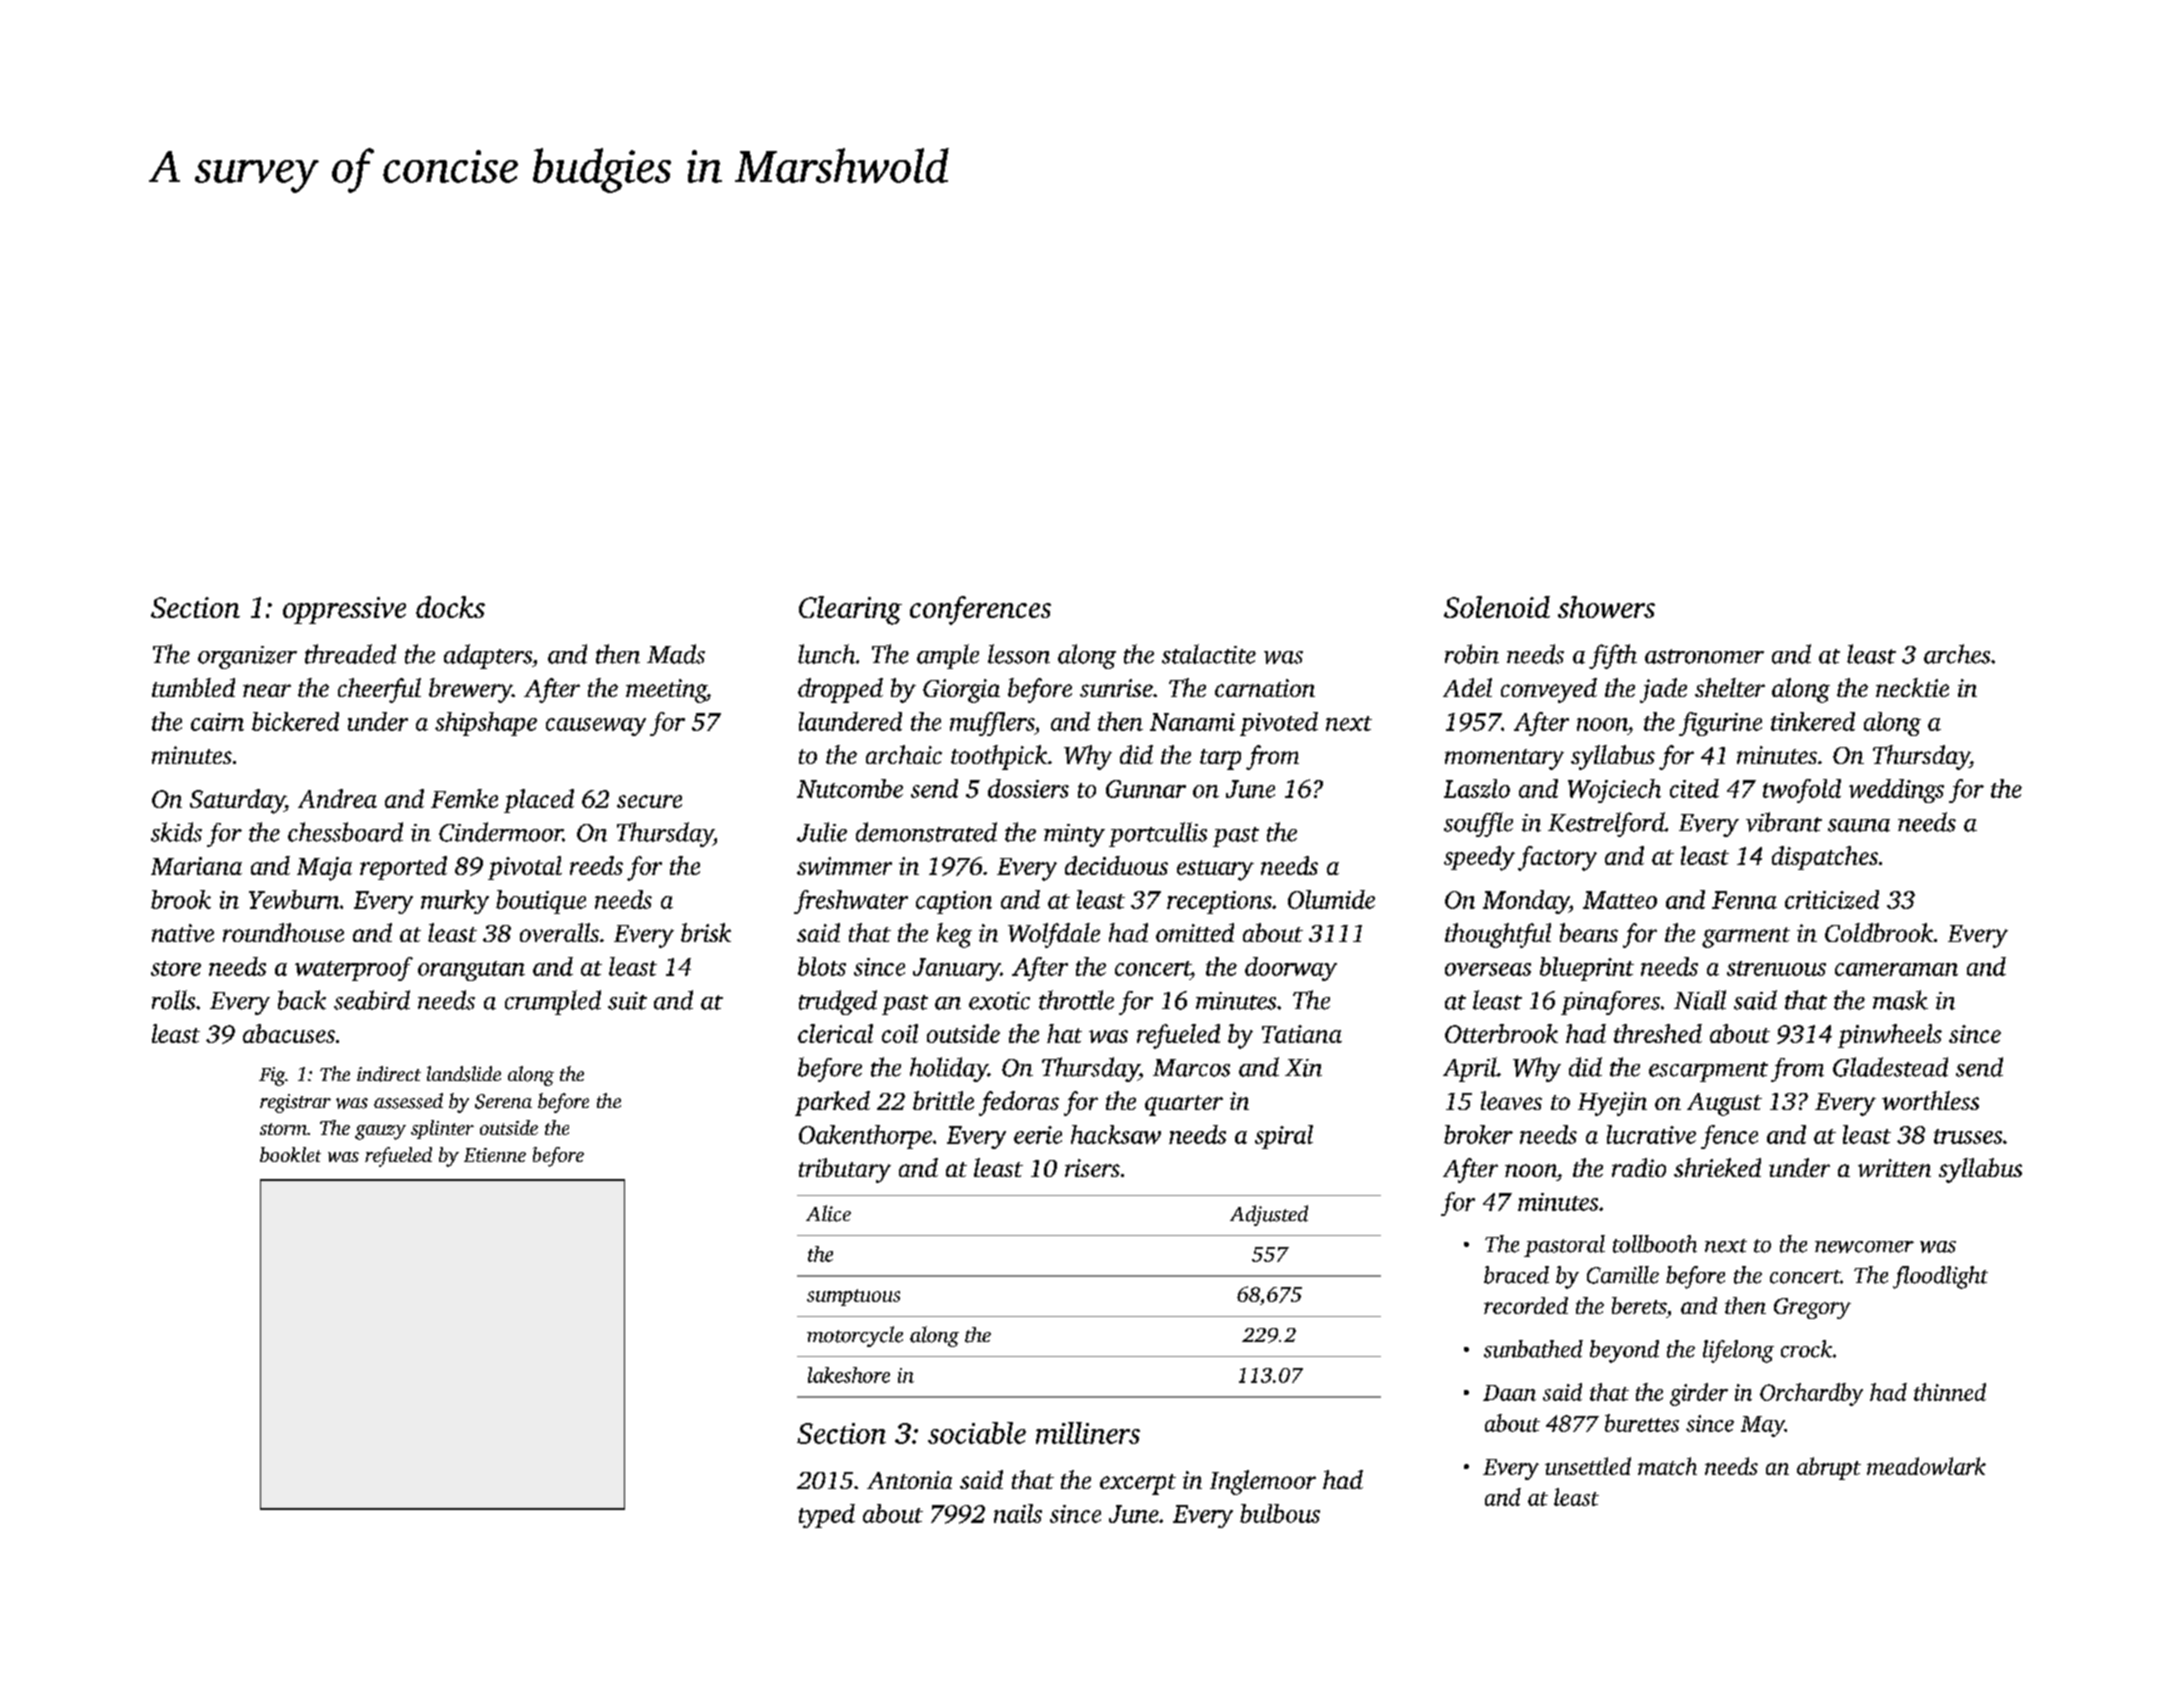  I want to click on milliners, so click(1088, 1433).
